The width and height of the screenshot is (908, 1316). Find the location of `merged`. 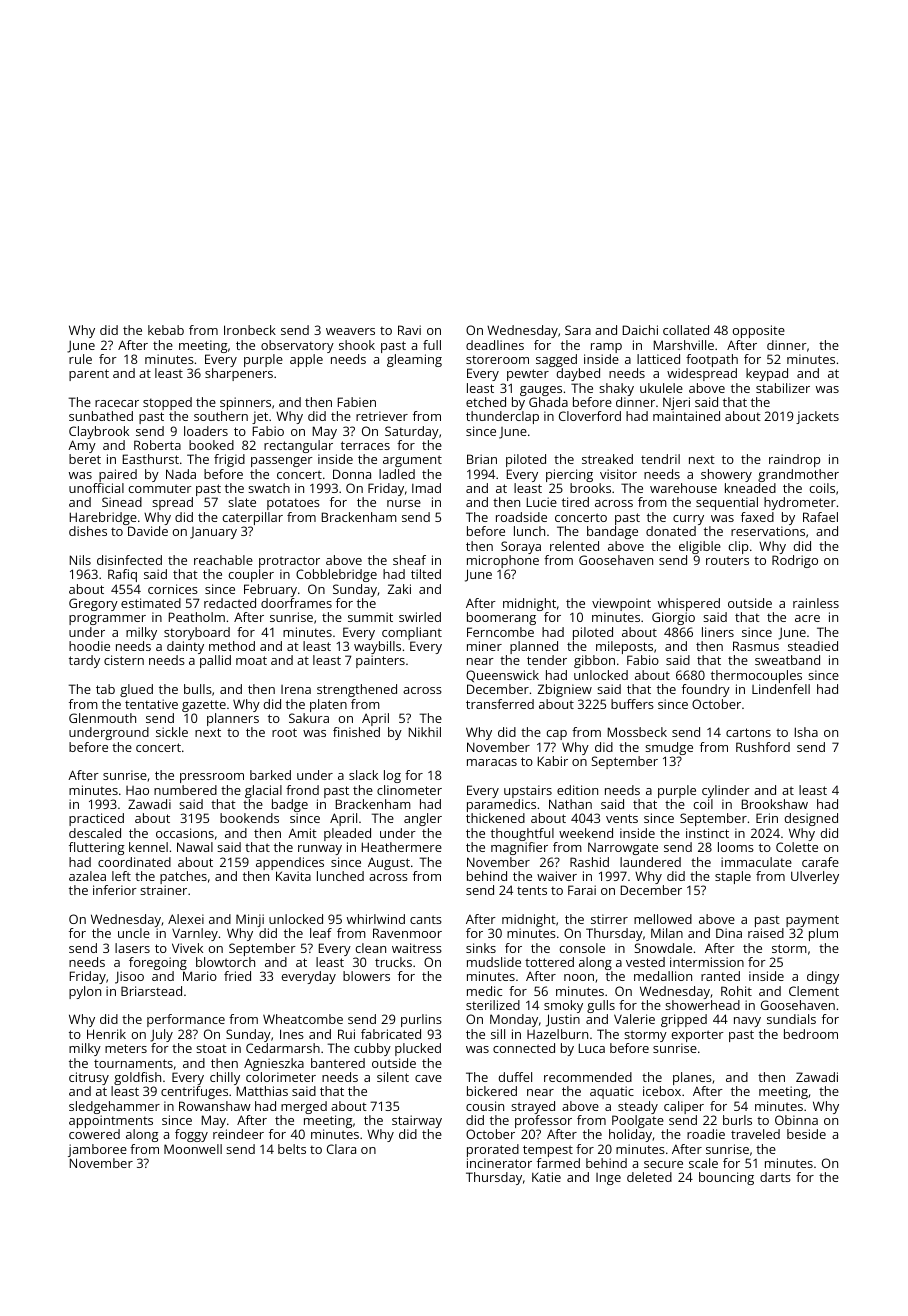

merged is located at coordinates (304, 1107).
